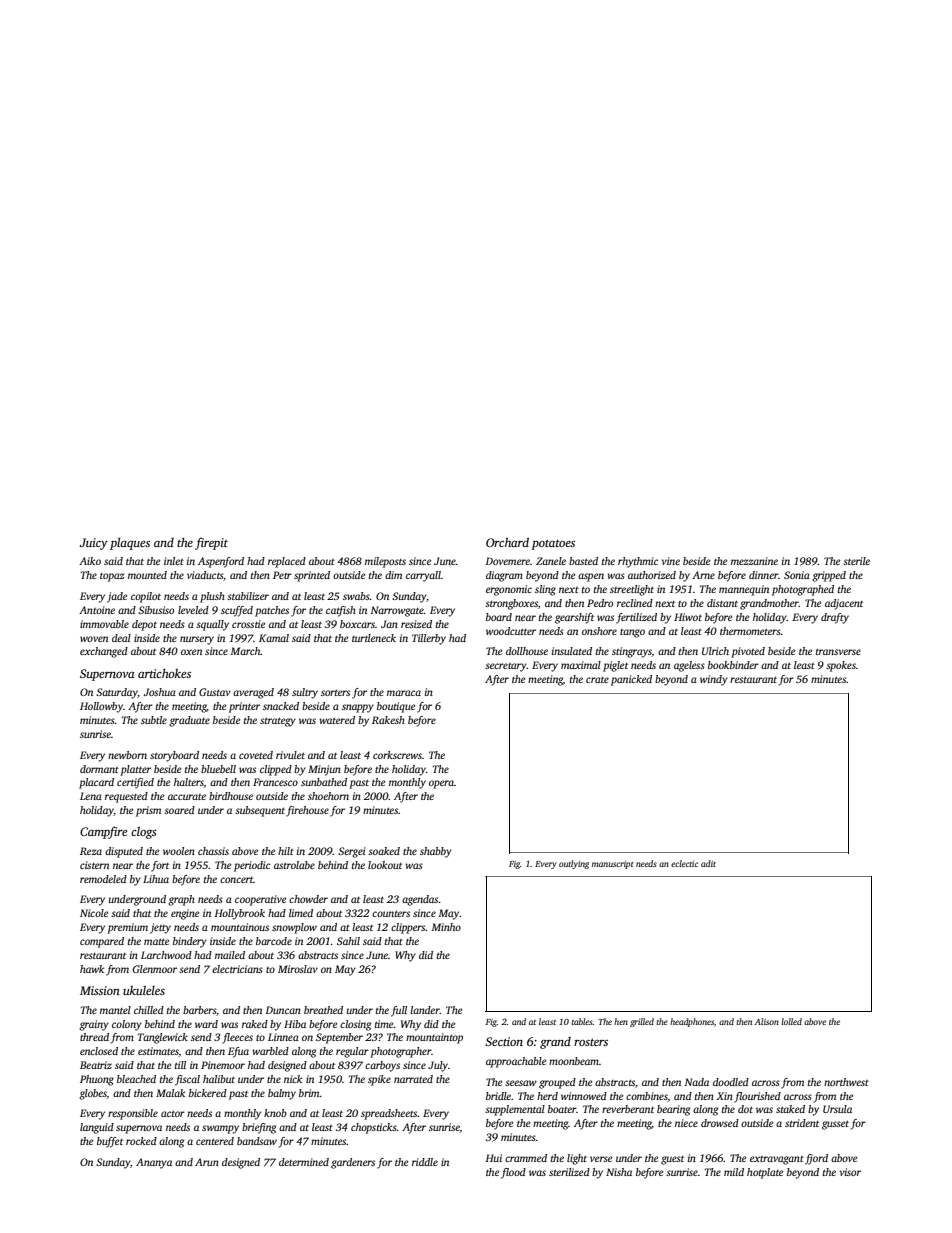  I want to click on spokes, so click(841, 666).
